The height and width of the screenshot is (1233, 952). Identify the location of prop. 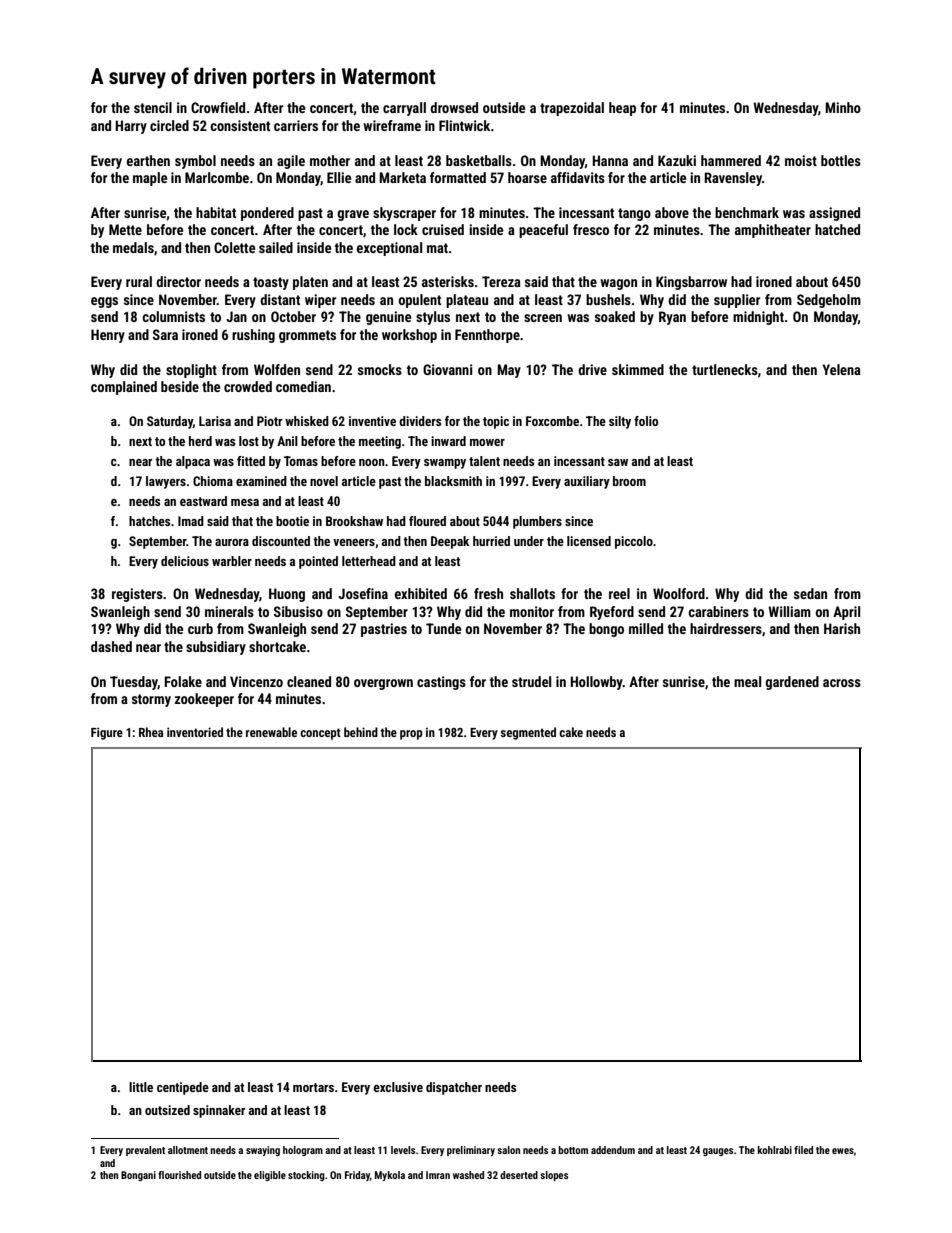
(411, 735).
